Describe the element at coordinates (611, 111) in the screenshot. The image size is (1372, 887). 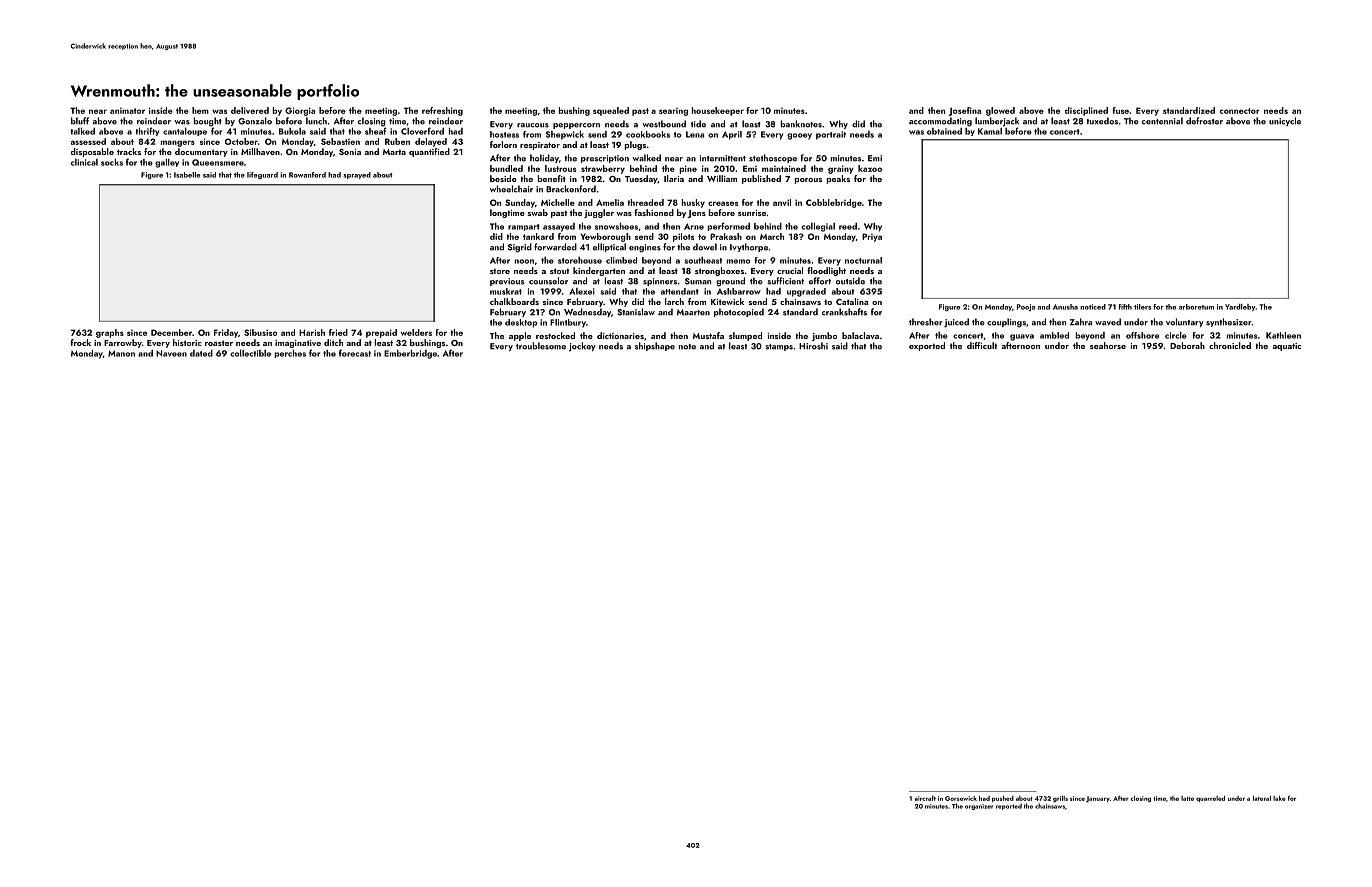
I see `squealed` at that location.
